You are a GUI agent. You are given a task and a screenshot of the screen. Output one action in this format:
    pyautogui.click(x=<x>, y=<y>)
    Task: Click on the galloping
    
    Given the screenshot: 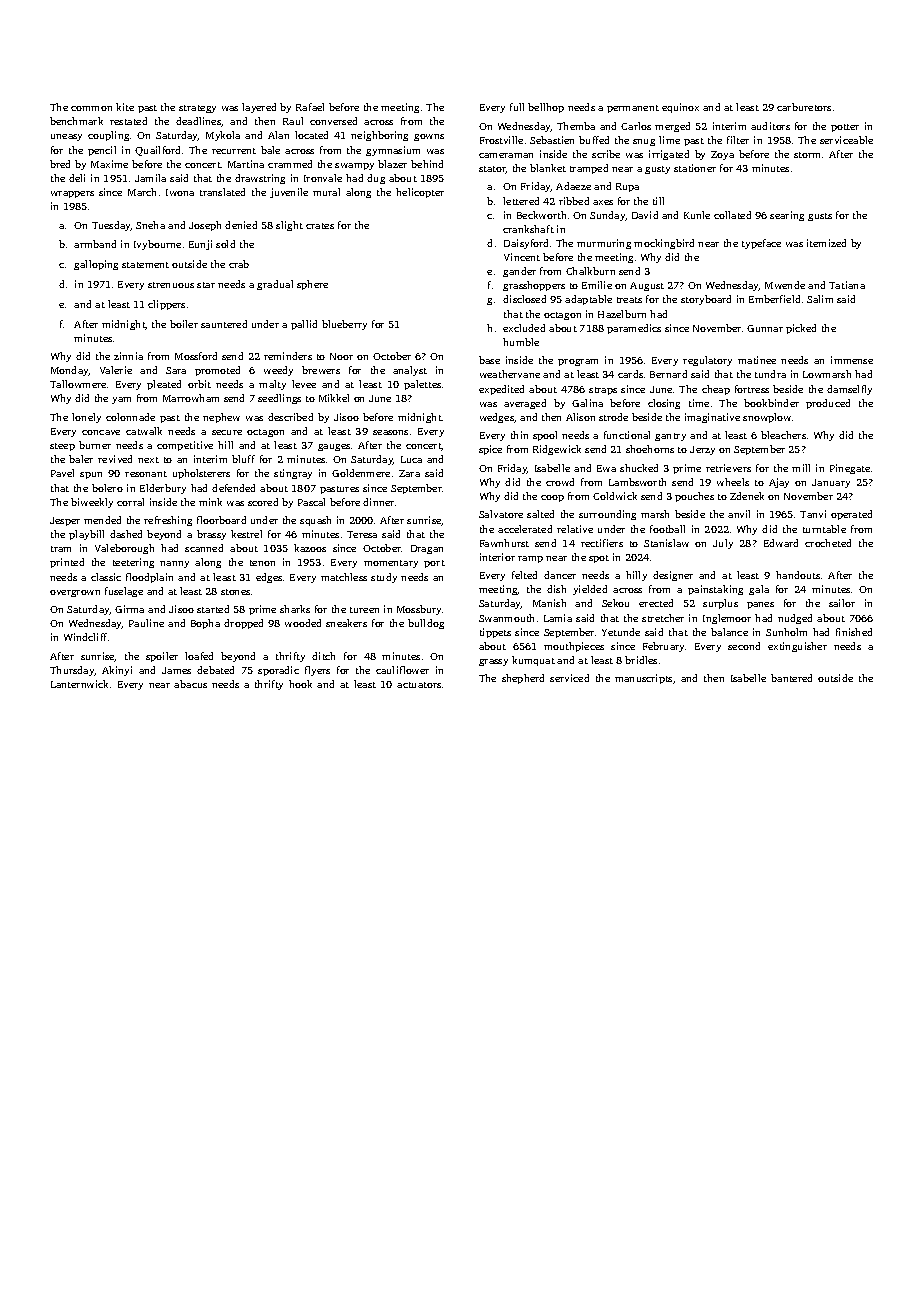 What is the action you would take?
    pyautogui.click(x=96, y=265)
